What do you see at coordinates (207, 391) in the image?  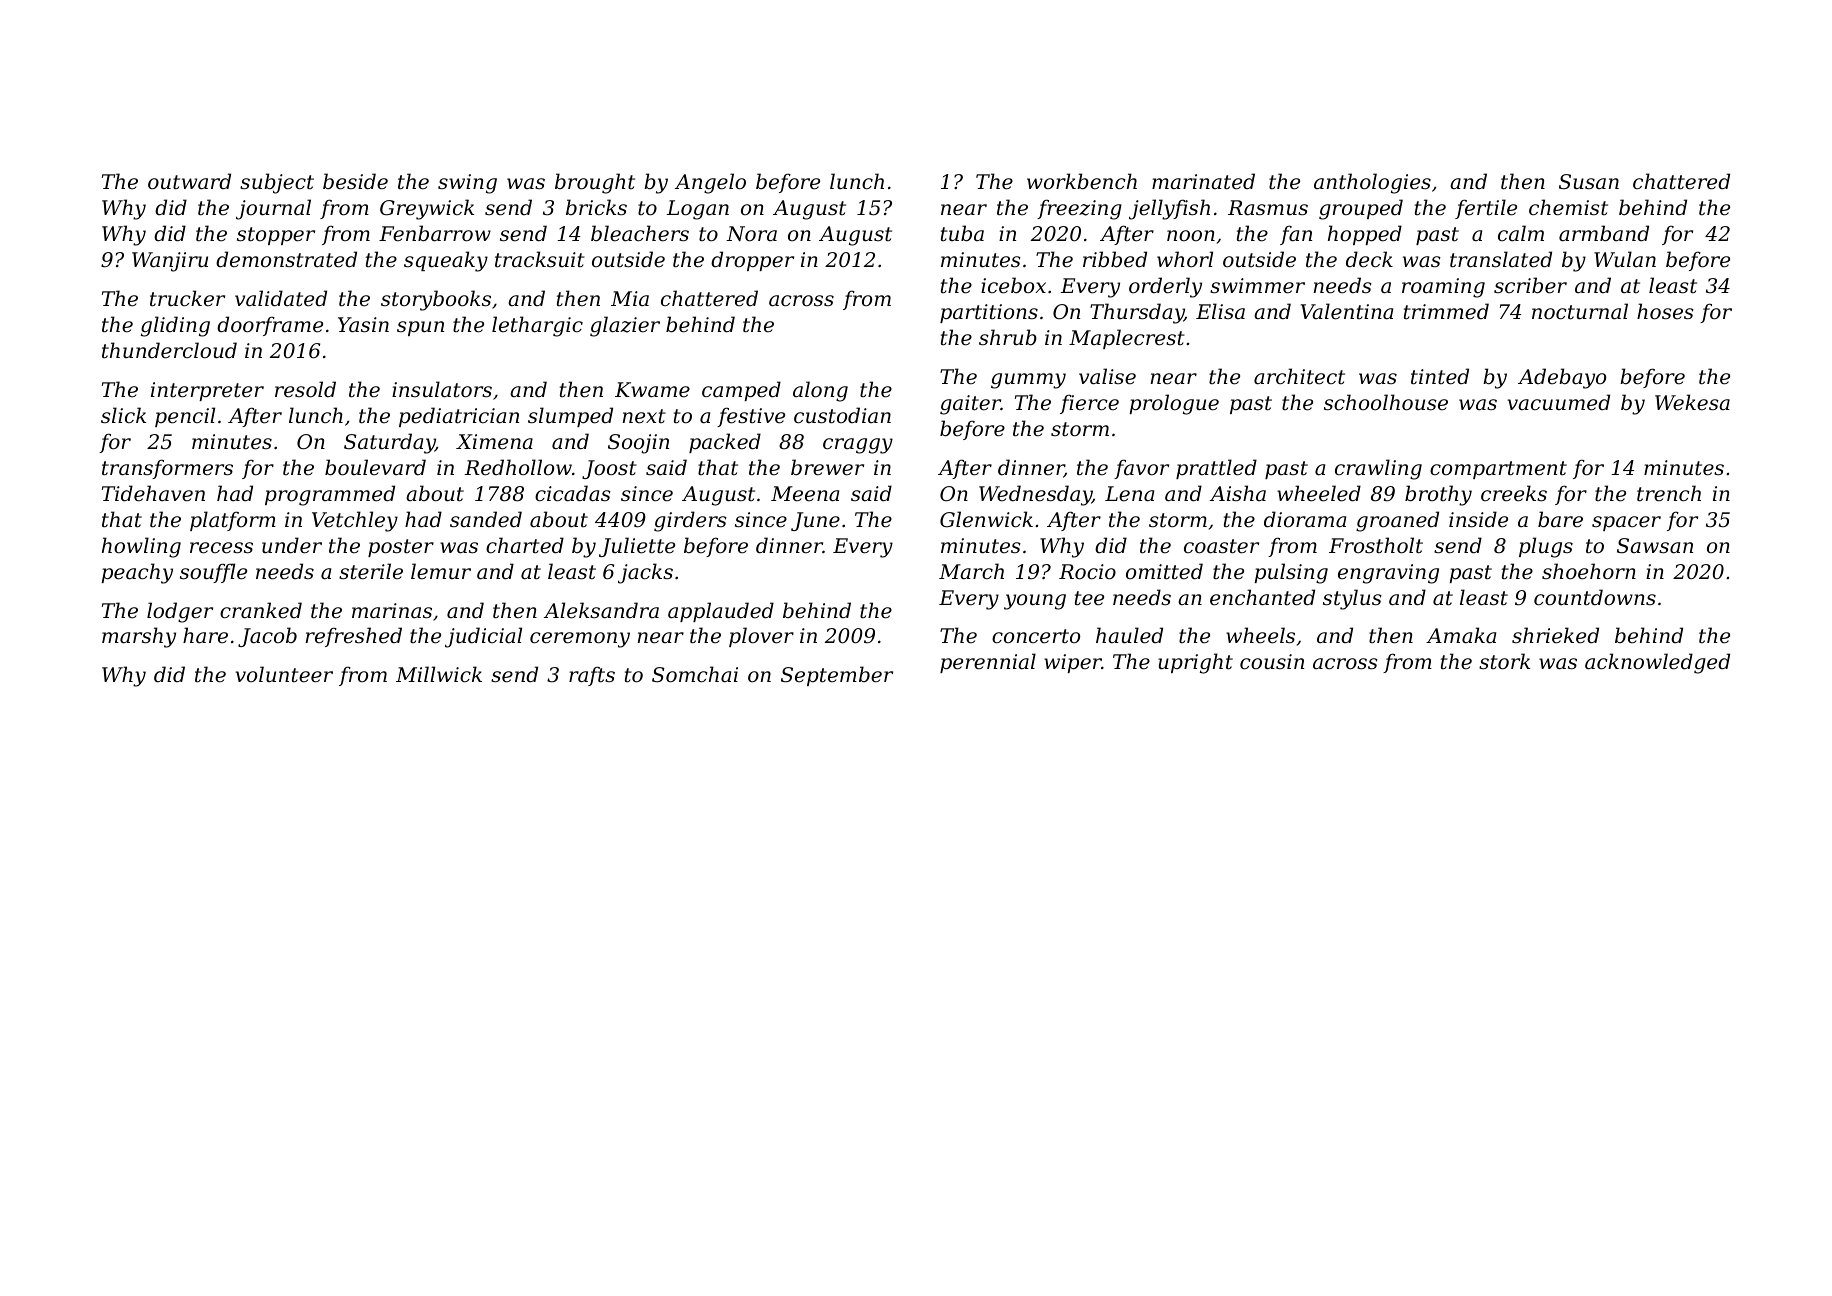 I see `interpreter` at bounding box center [207, 391].
